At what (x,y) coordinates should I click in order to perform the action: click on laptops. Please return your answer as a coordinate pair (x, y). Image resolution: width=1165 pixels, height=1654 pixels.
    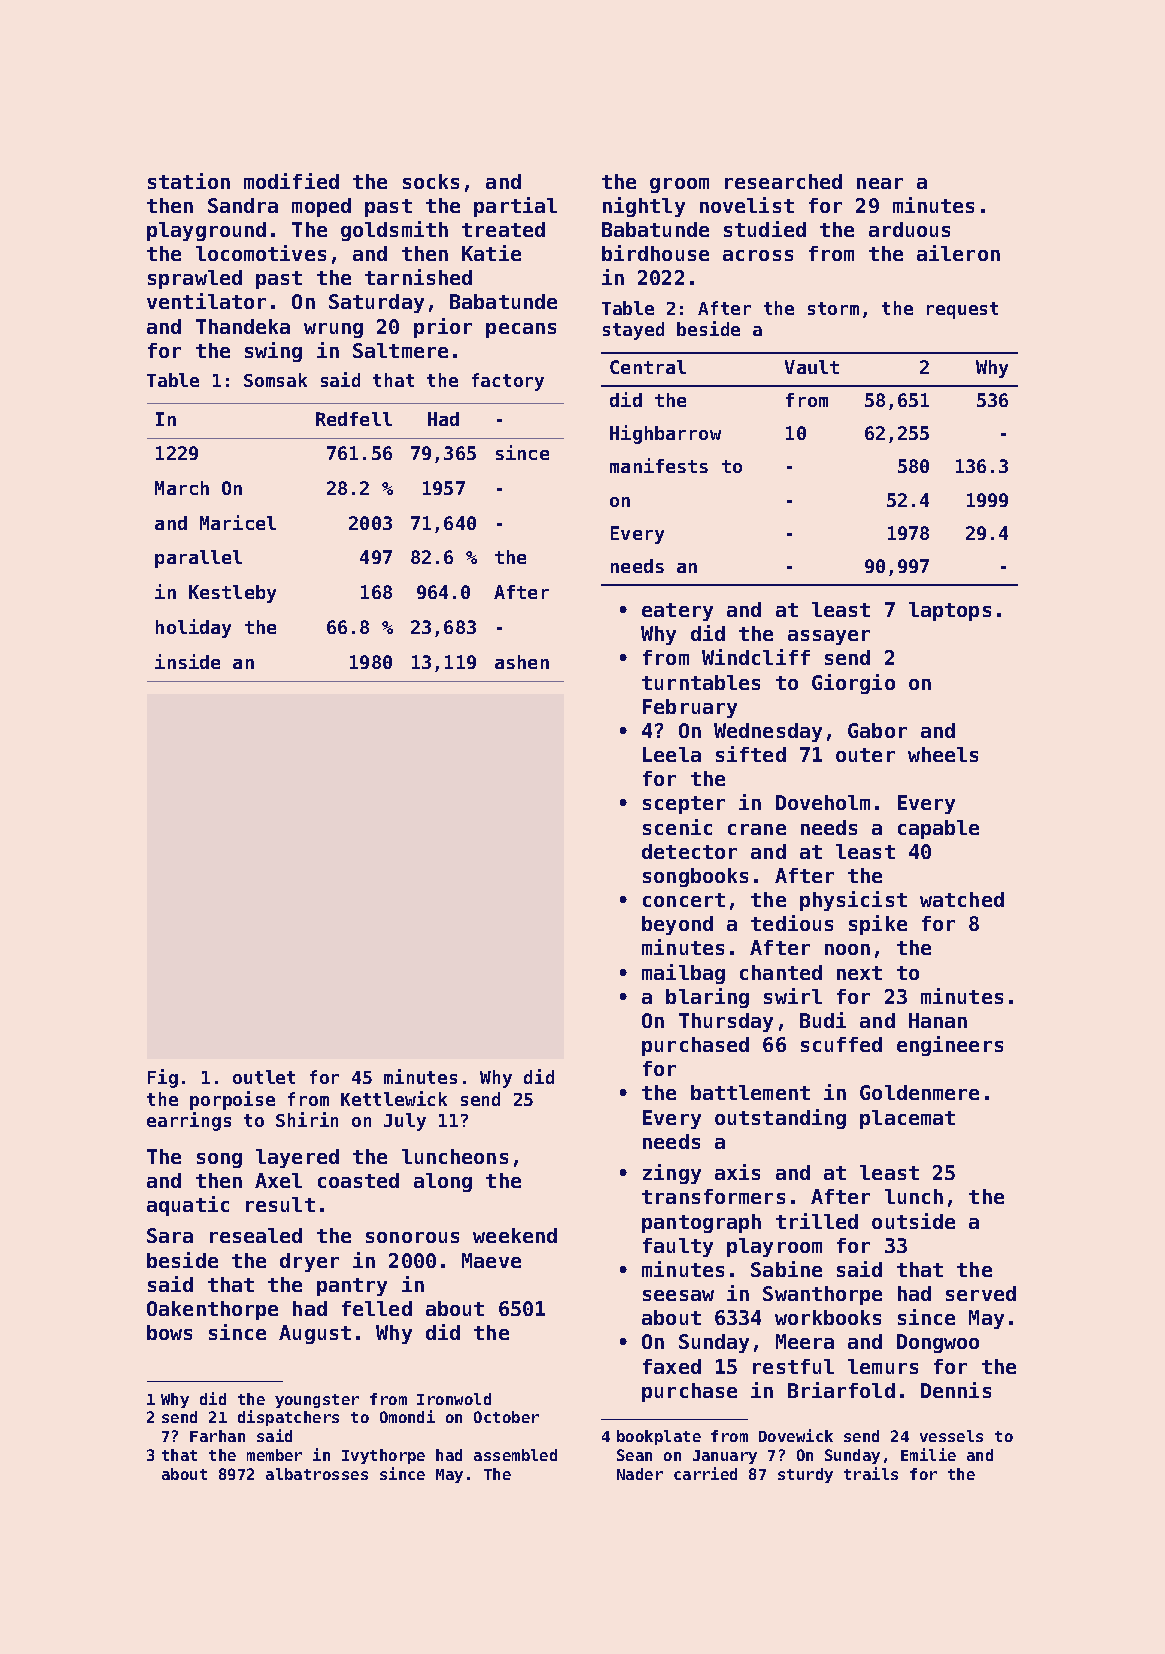
    Looking at the image, I should click on (950, 611).
